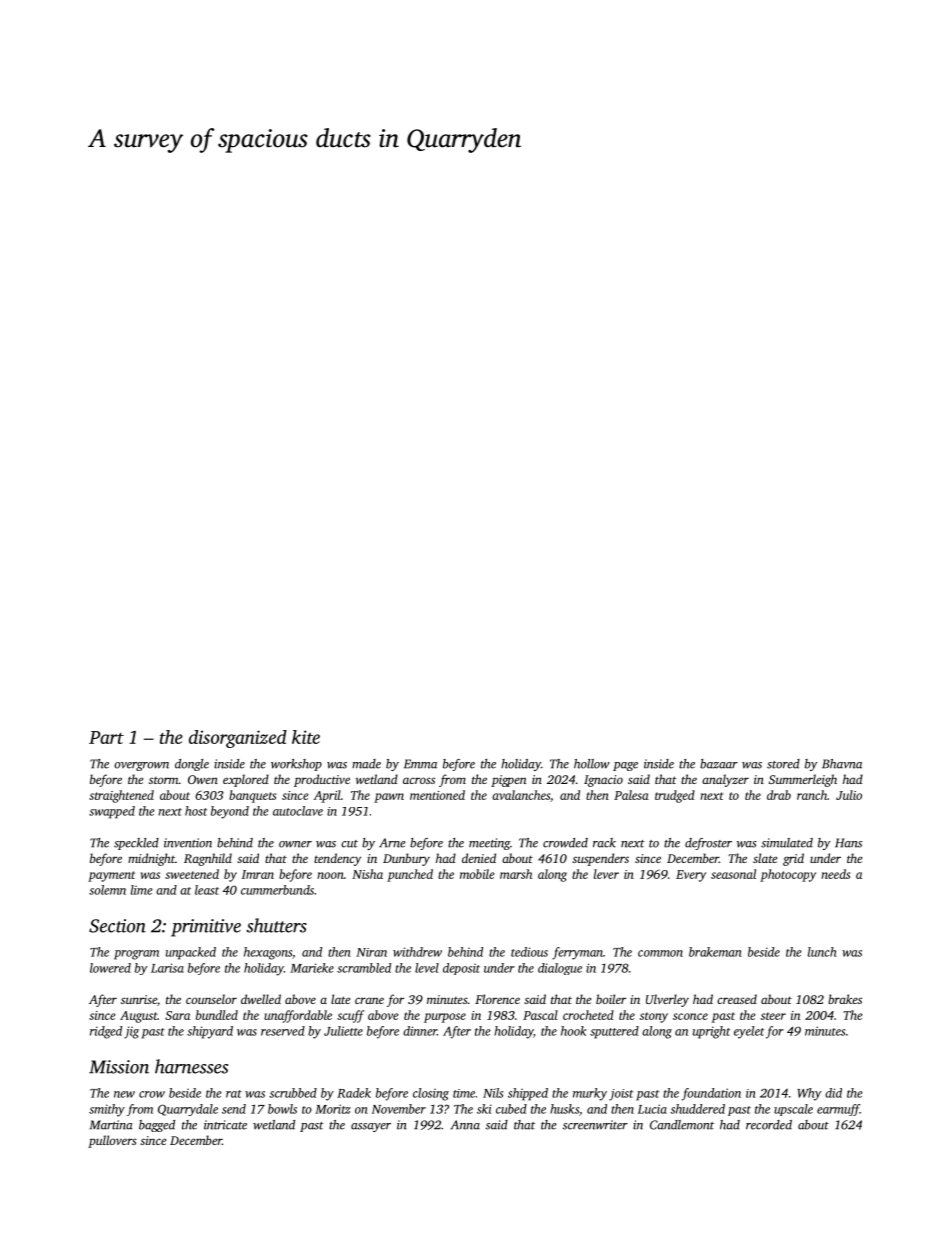 This page has width=952, height=1233. I want to click on scrubbed, so click(293, 1093).
